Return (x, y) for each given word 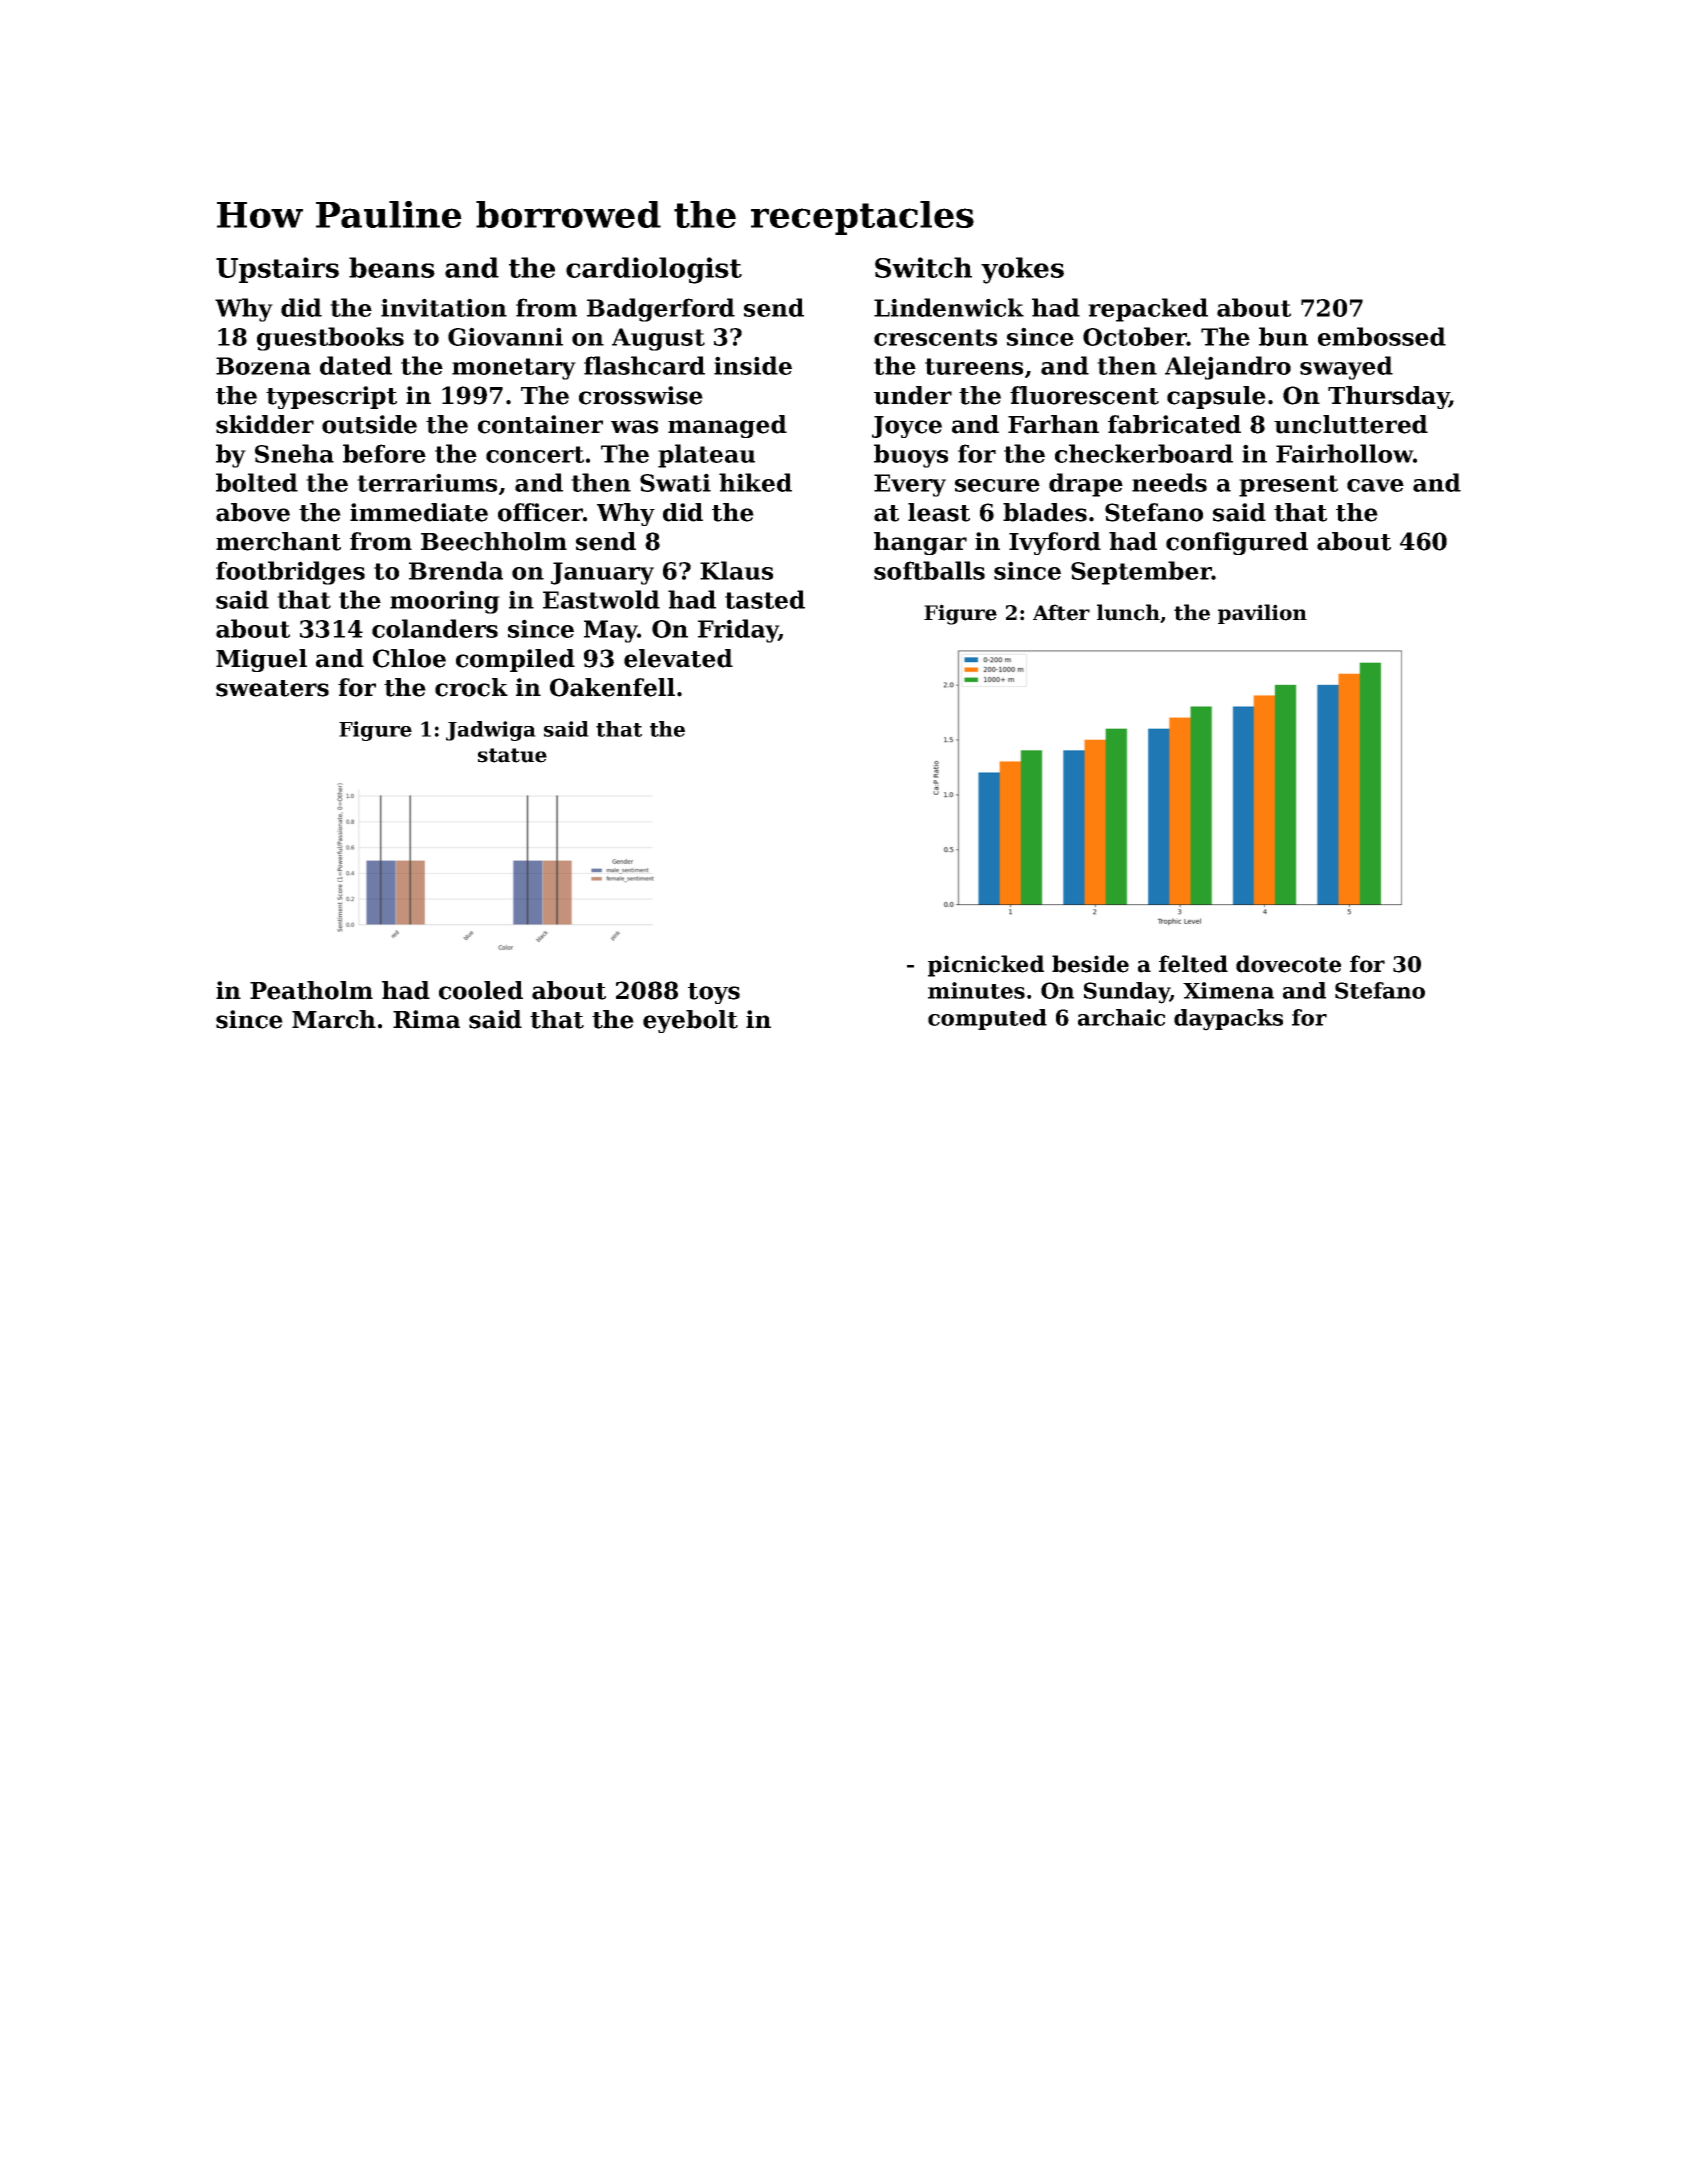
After (1061, 612)
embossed (1382, 336)
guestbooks (330, 339)
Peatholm (311, 990)
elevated (678, 658)
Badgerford (661, 310)
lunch (1128, 612)
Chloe (409, 658)
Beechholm (494, 541)
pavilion (1262, 614)
